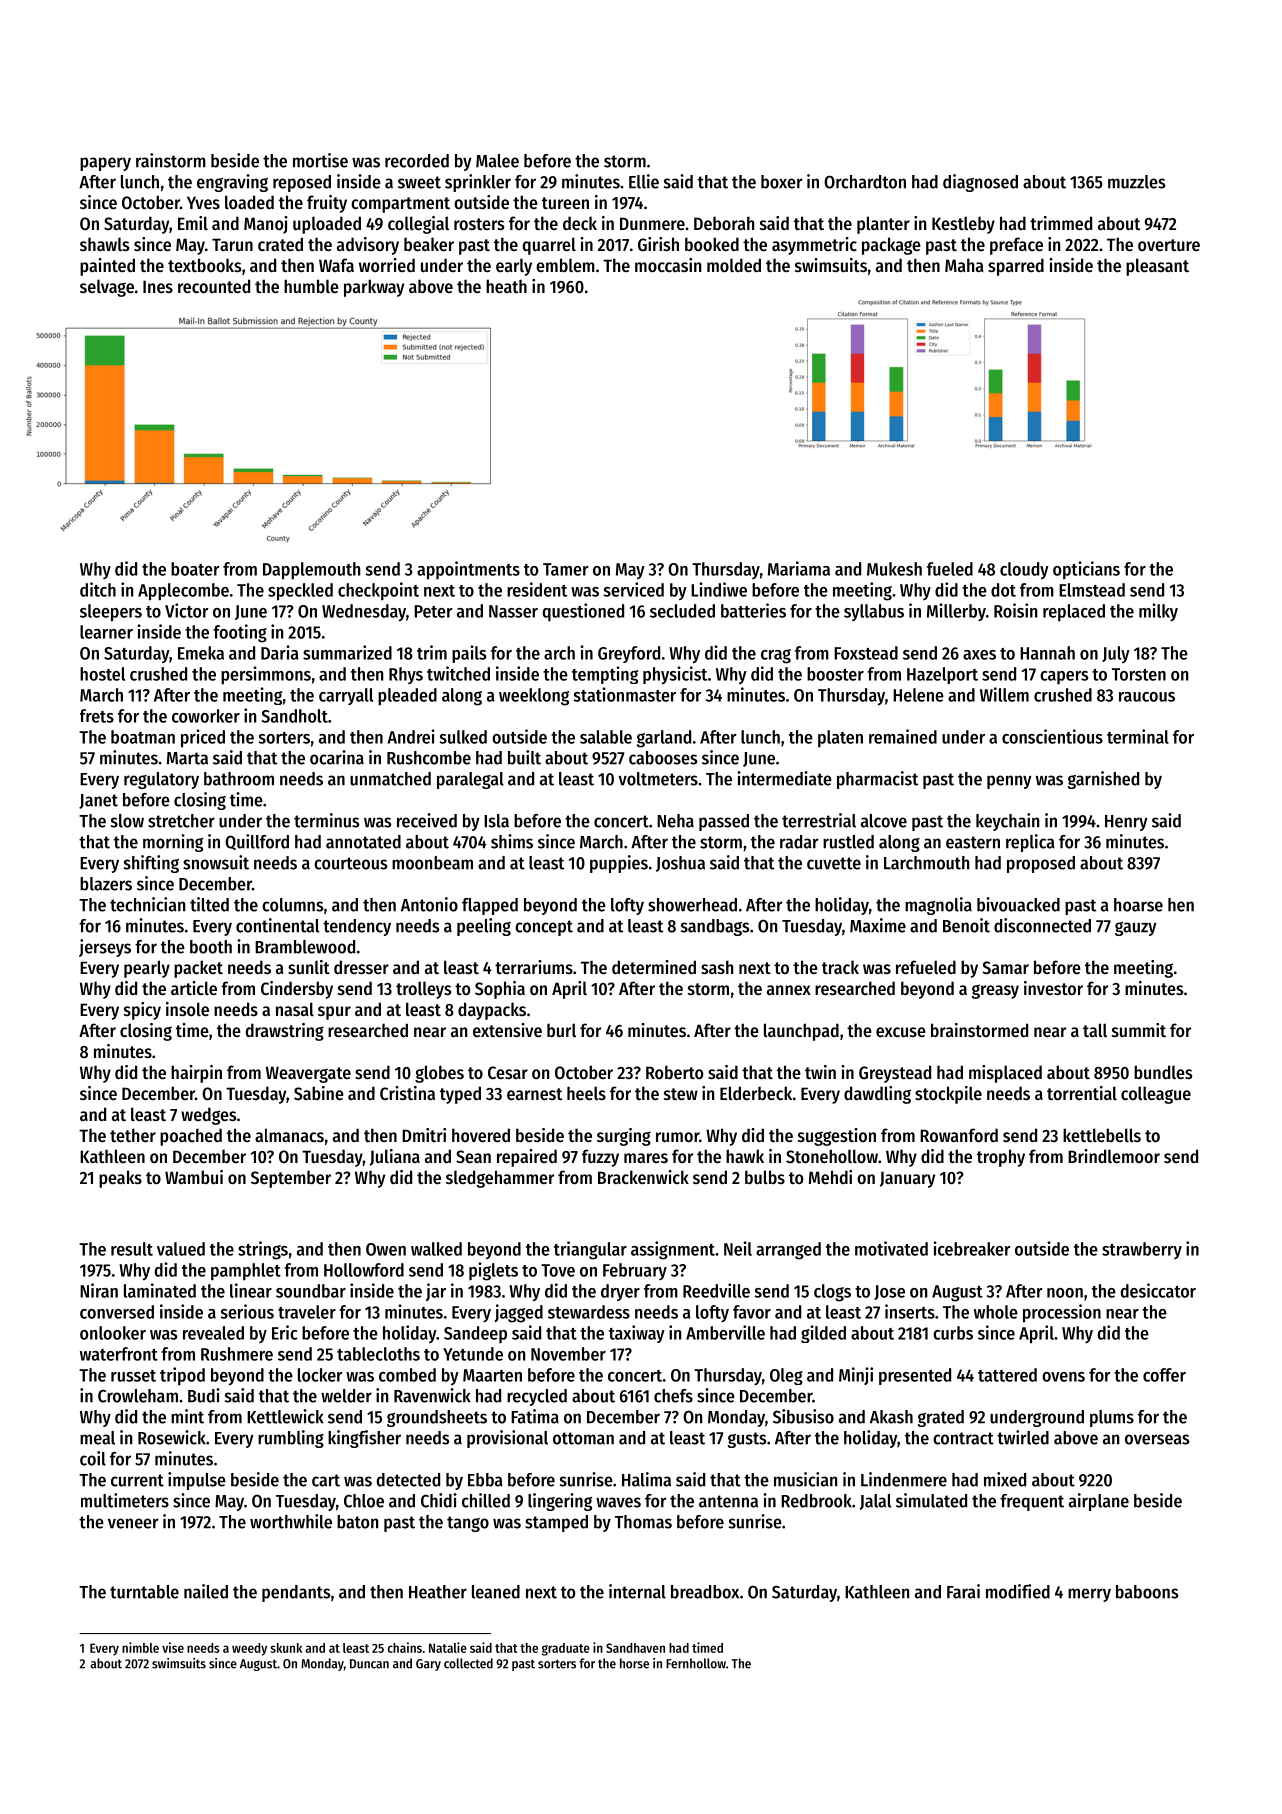 This image has width=1282, height=1814. I want to click on Duncan, so click(369, 1664).
